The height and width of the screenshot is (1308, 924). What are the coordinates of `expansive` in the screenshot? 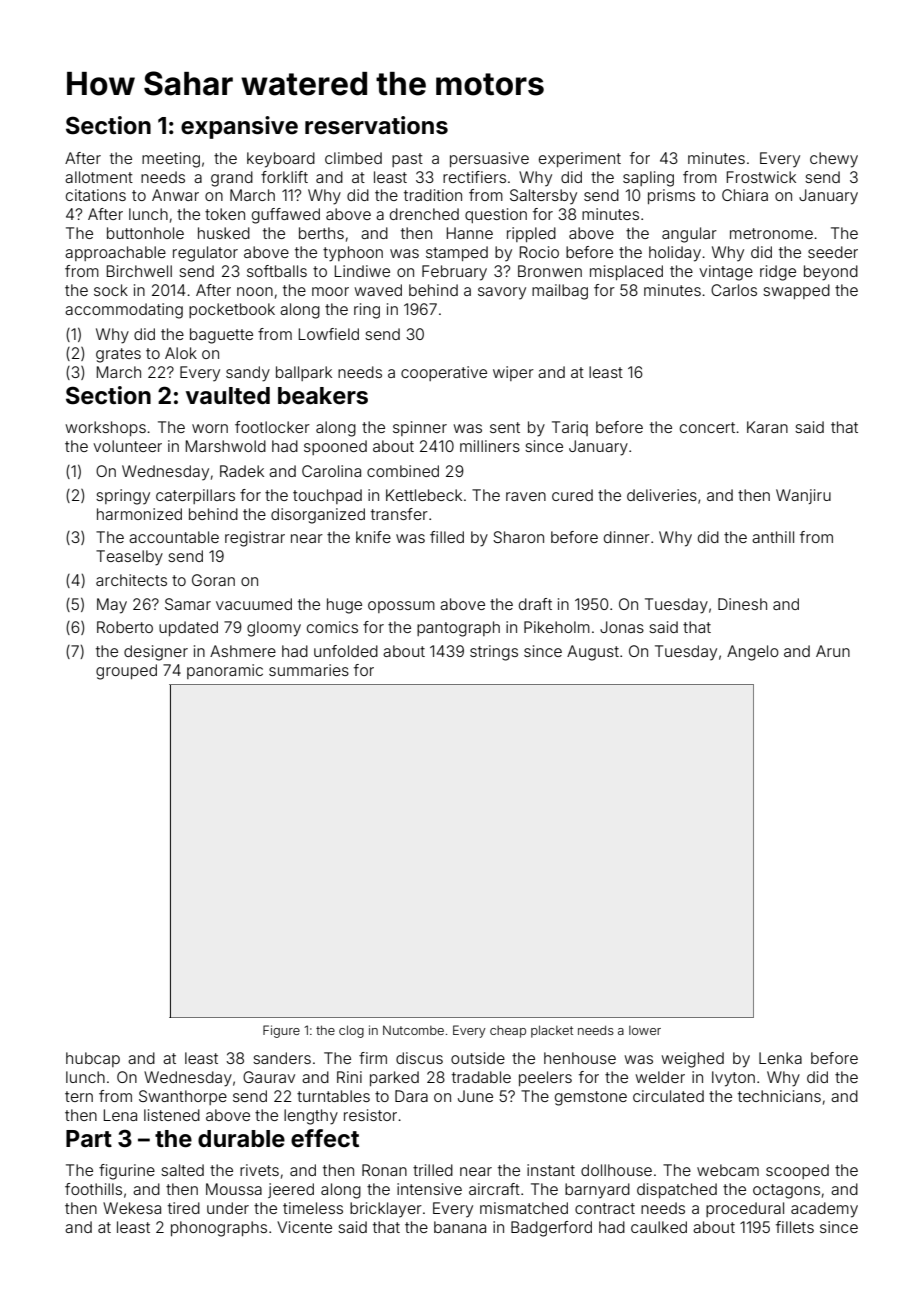 It's located at (239, 127).
